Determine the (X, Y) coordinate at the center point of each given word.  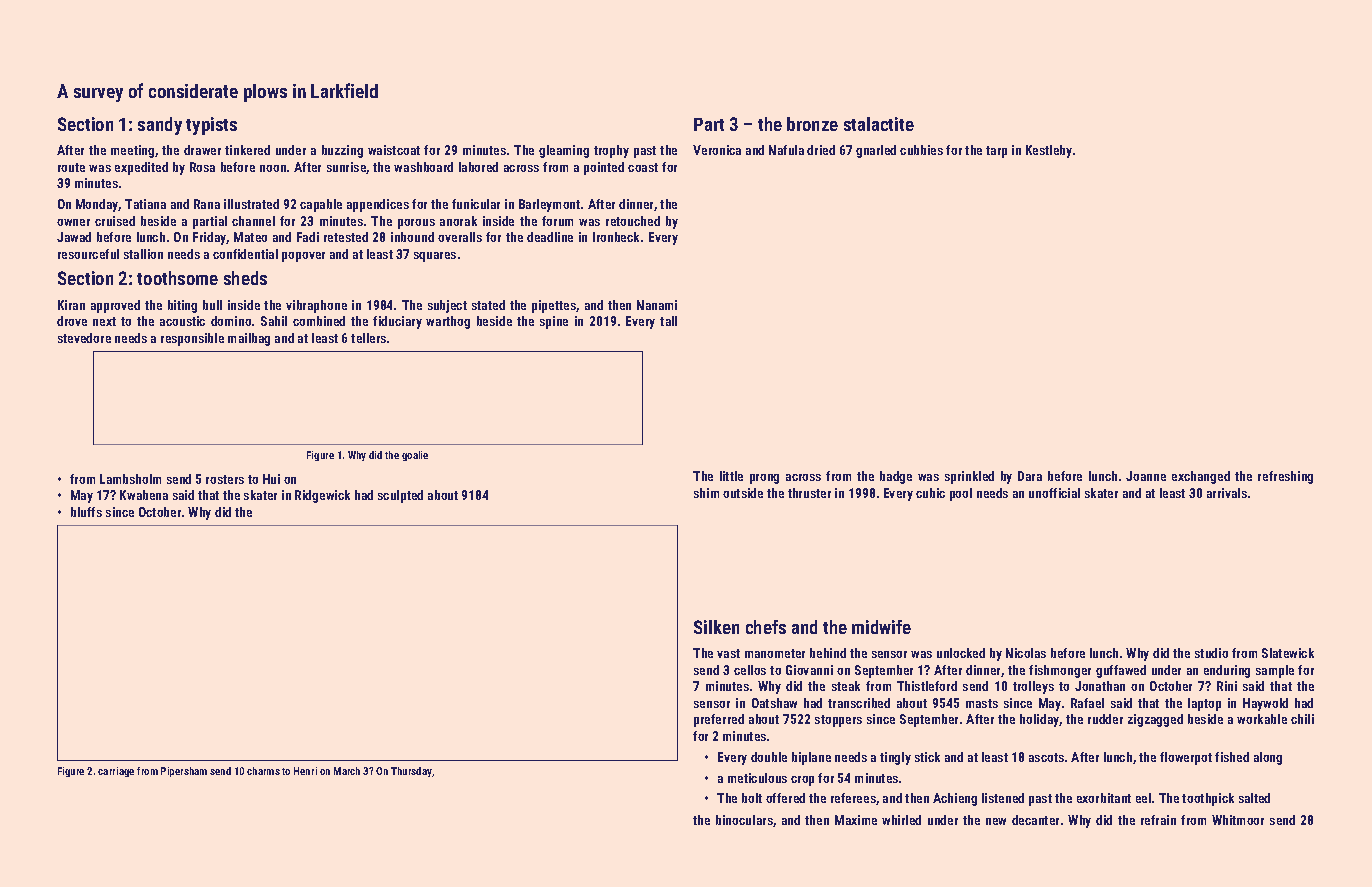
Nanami (657, 305)
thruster (809, 493)
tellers (368, 338)
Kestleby (1049, 151)
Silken (716, 627)
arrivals (1227, 493)
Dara (1030, 476)
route (71, 167)
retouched (633, 221)
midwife (881, 627)
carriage (116, 772)
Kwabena (144, 495)
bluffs (86, 512)
